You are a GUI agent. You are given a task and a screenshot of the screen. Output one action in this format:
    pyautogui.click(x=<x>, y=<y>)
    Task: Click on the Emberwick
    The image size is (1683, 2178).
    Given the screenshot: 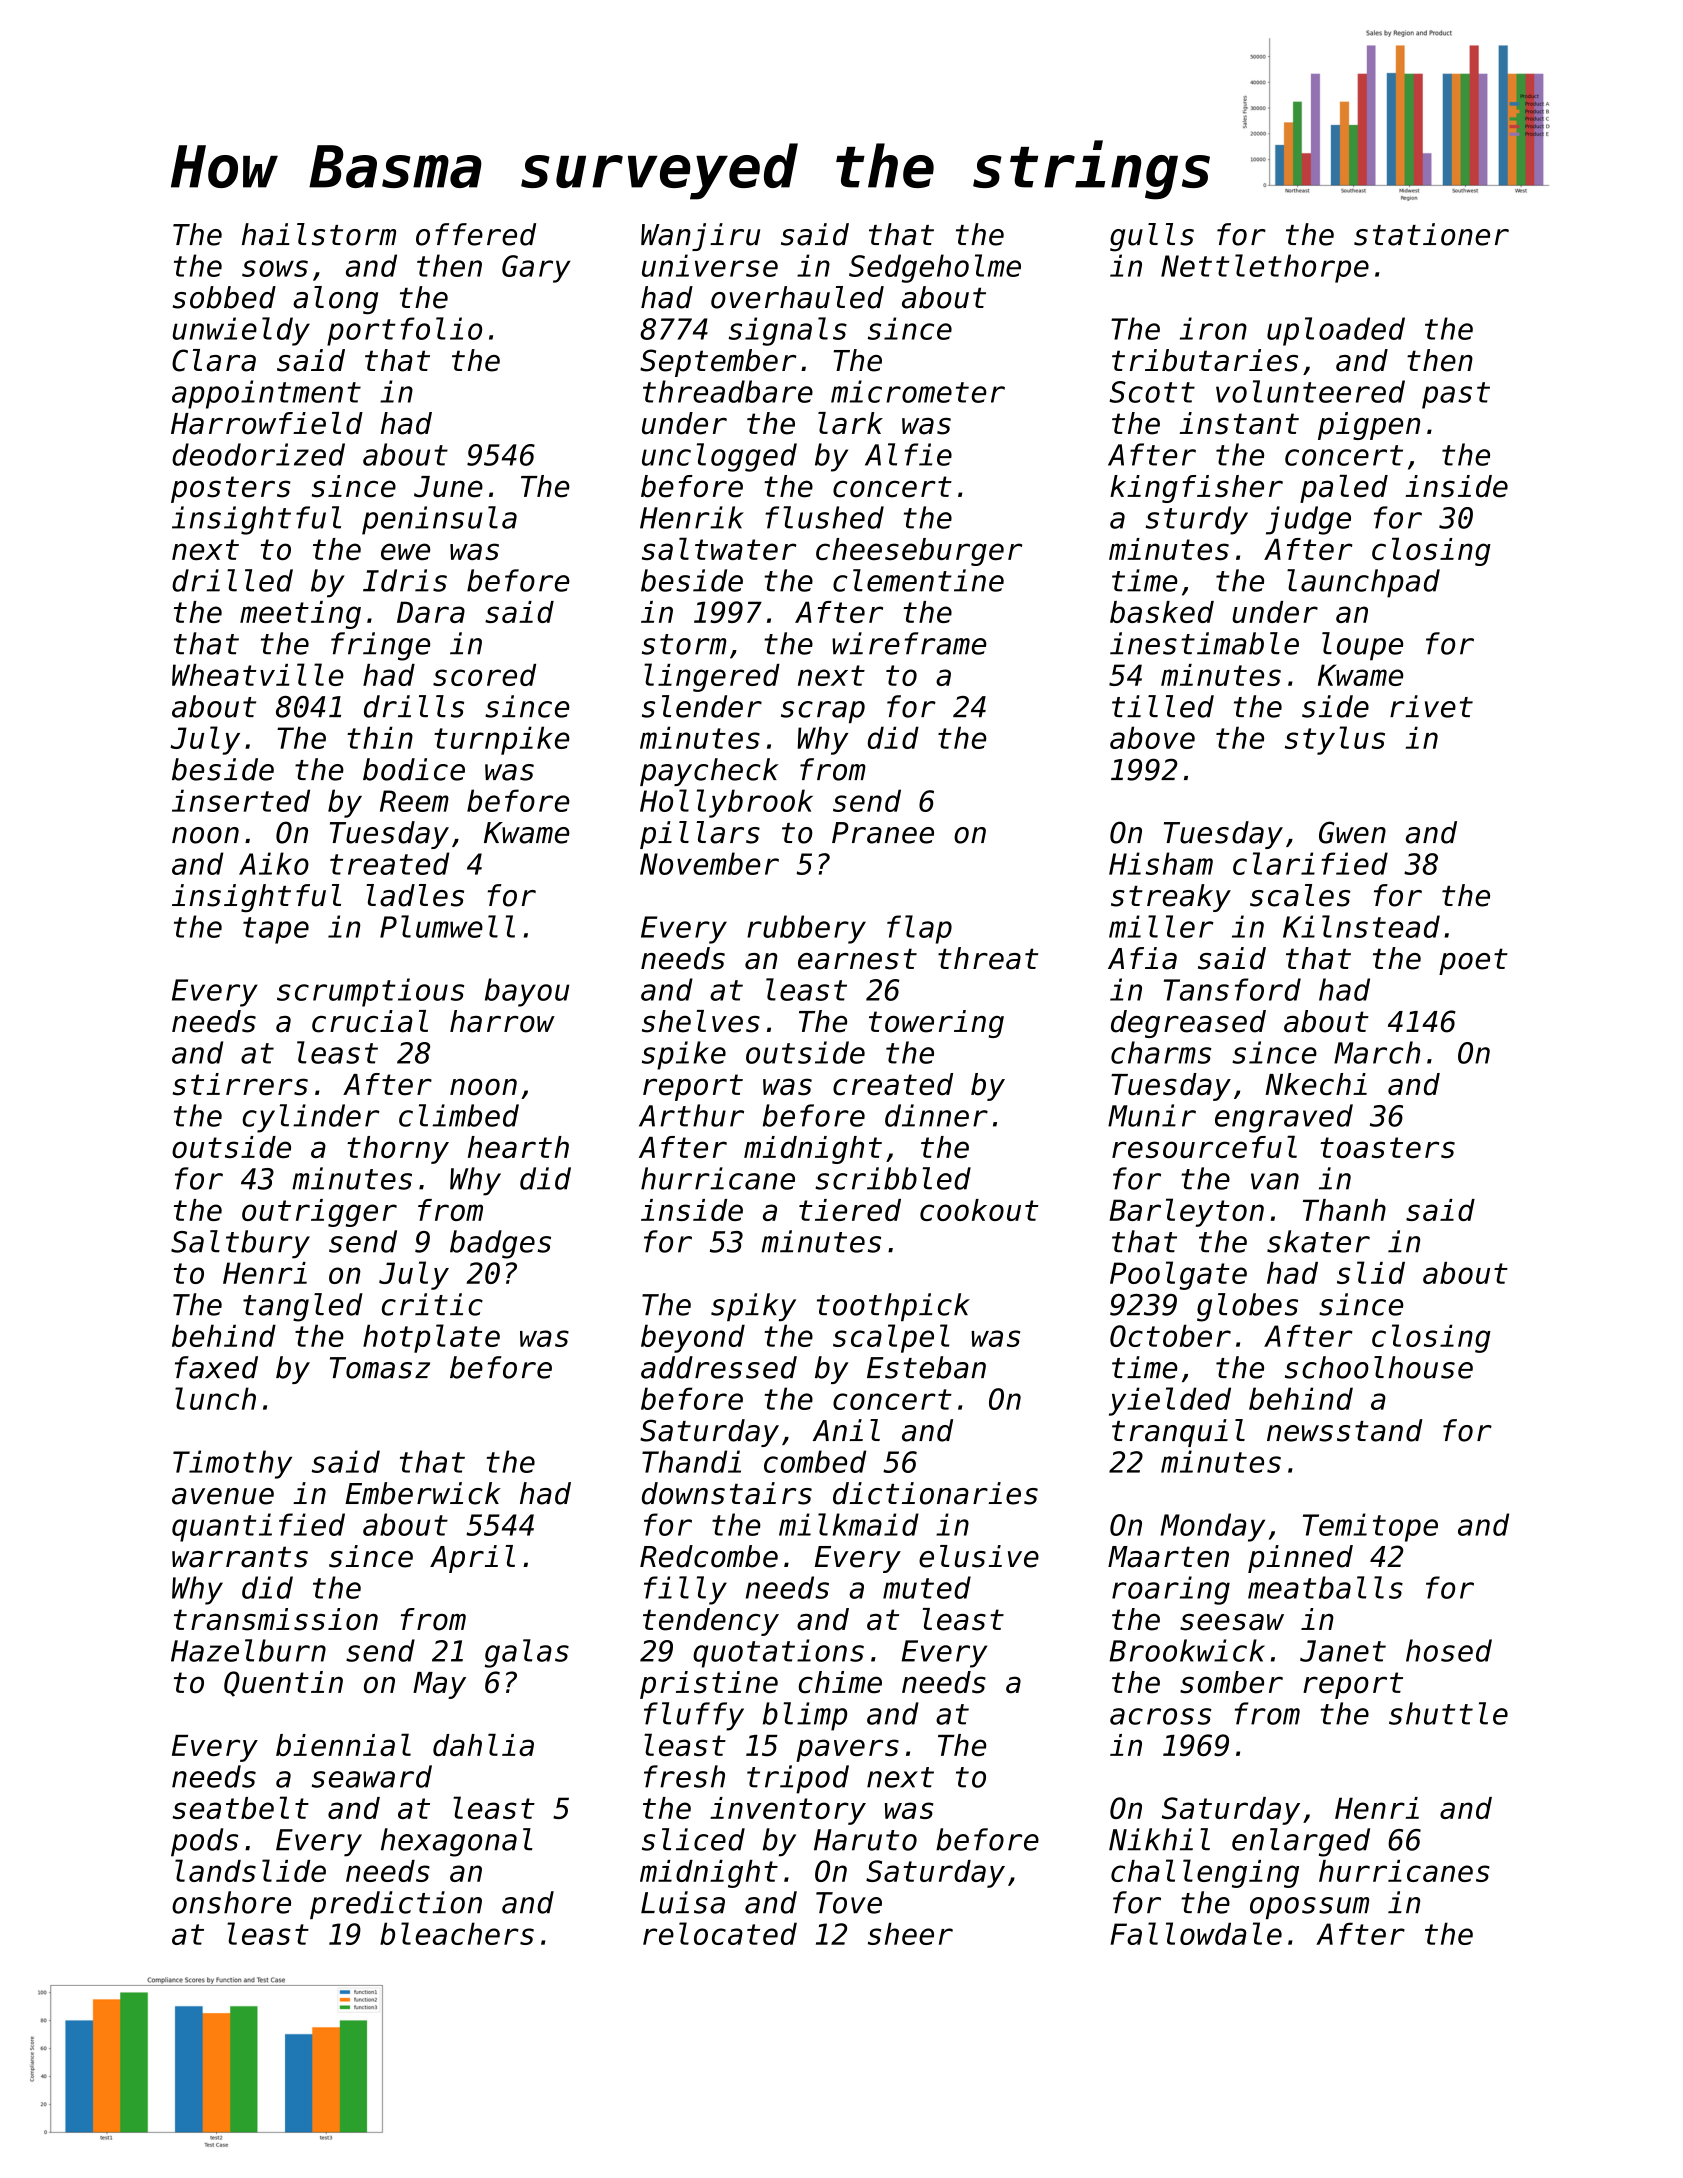 What is the action you would take?
    pyautogui.click(x=423, y=1493)
